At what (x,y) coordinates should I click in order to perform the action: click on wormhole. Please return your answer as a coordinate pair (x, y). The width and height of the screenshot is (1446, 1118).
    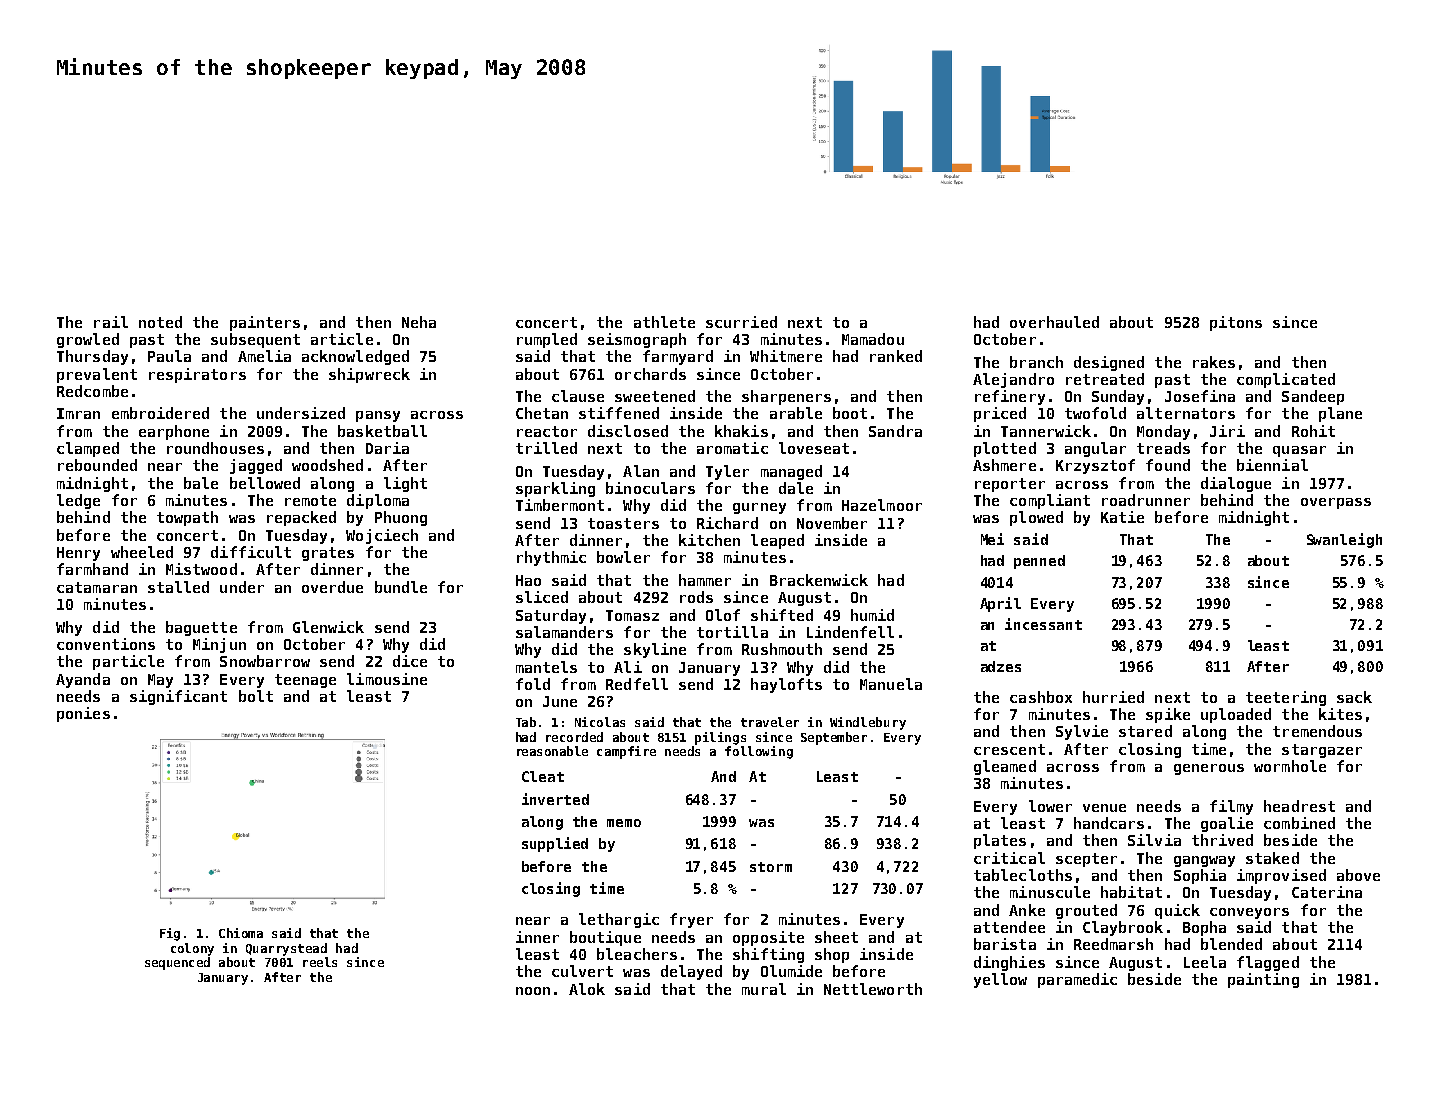
    Looking at the image, I should click on (1290, 766).
